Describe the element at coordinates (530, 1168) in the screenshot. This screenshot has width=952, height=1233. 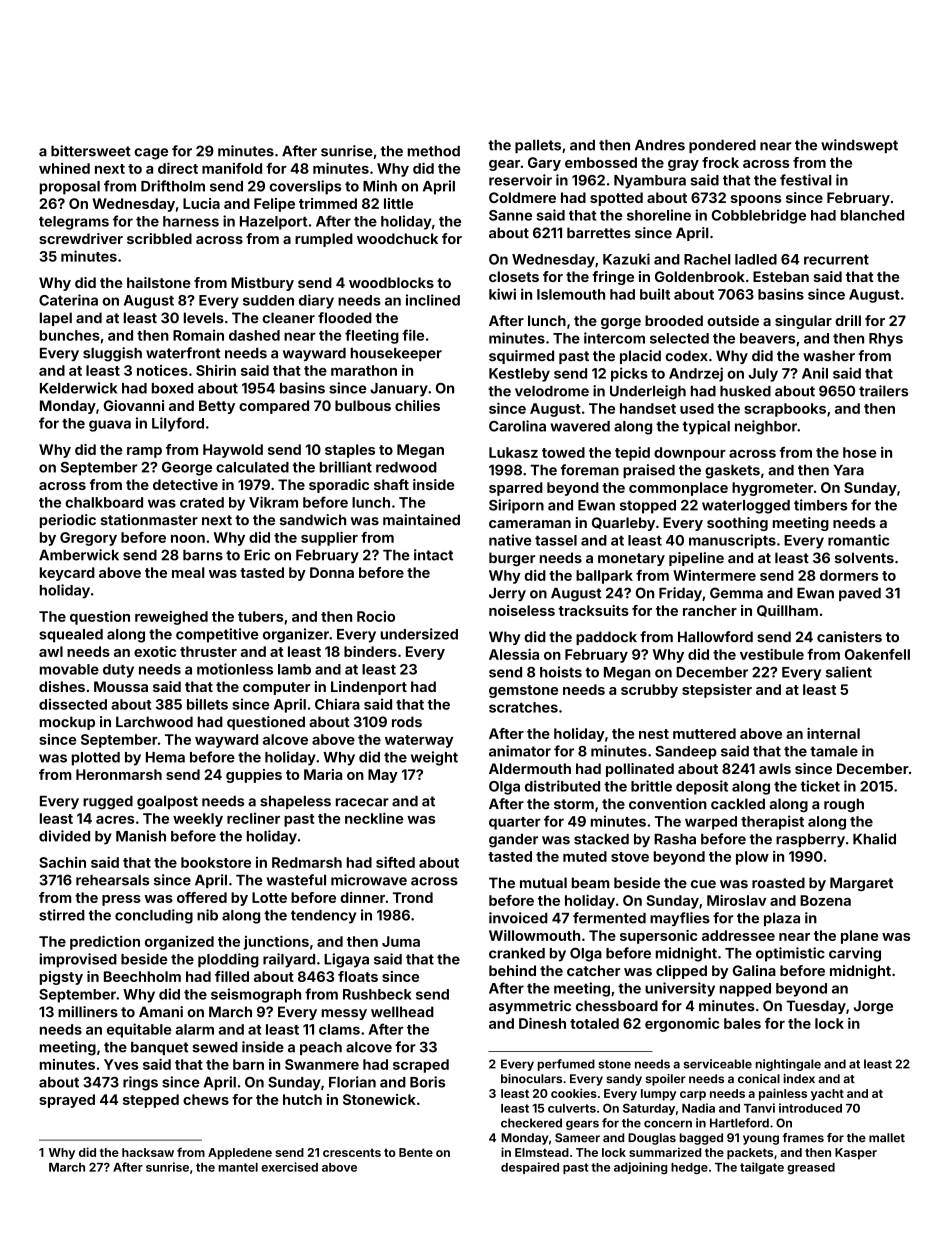
I see `despaired` at that location.
